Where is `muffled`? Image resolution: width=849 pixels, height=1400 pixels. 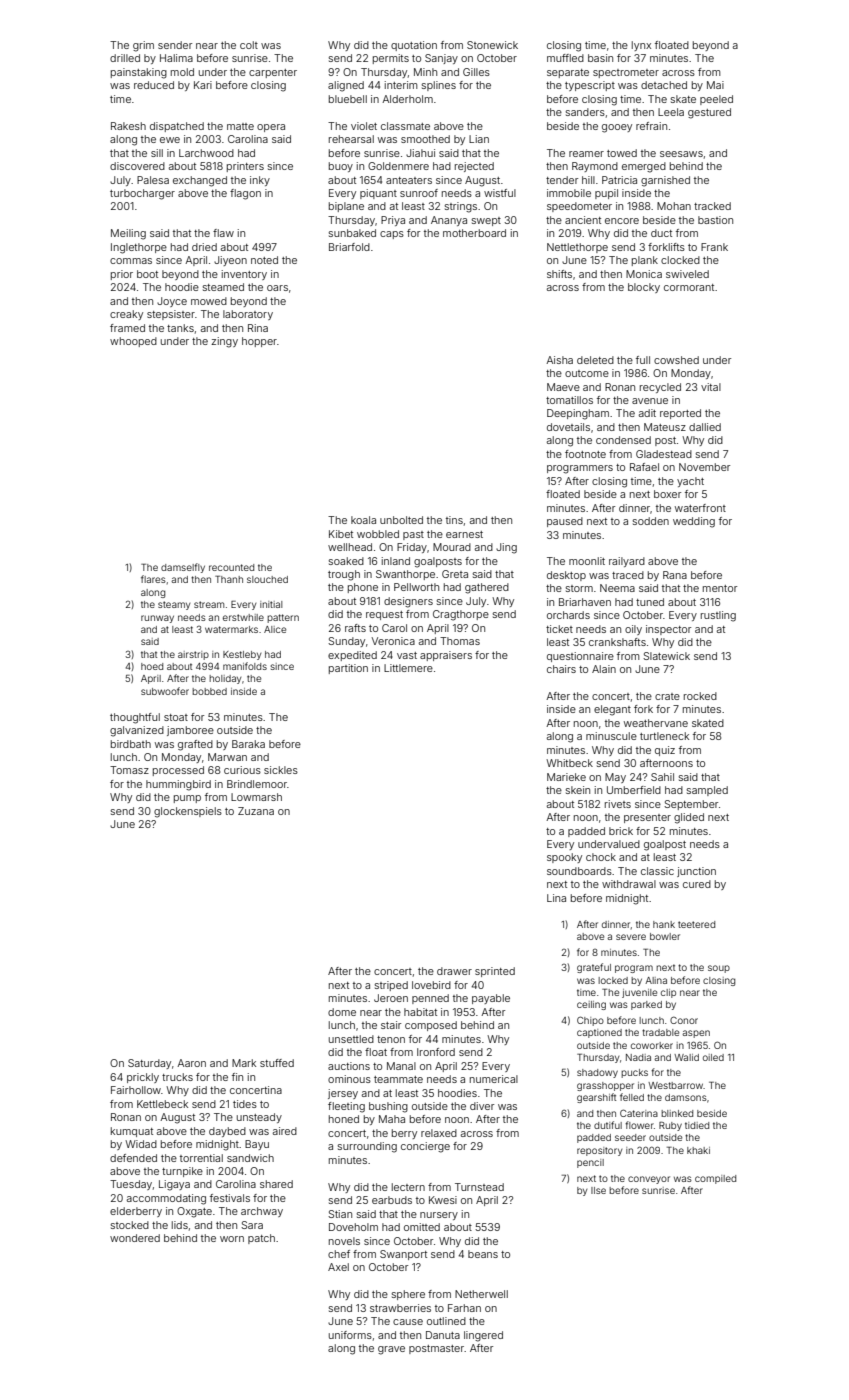
muffled is located at coordinates (565, 58).
